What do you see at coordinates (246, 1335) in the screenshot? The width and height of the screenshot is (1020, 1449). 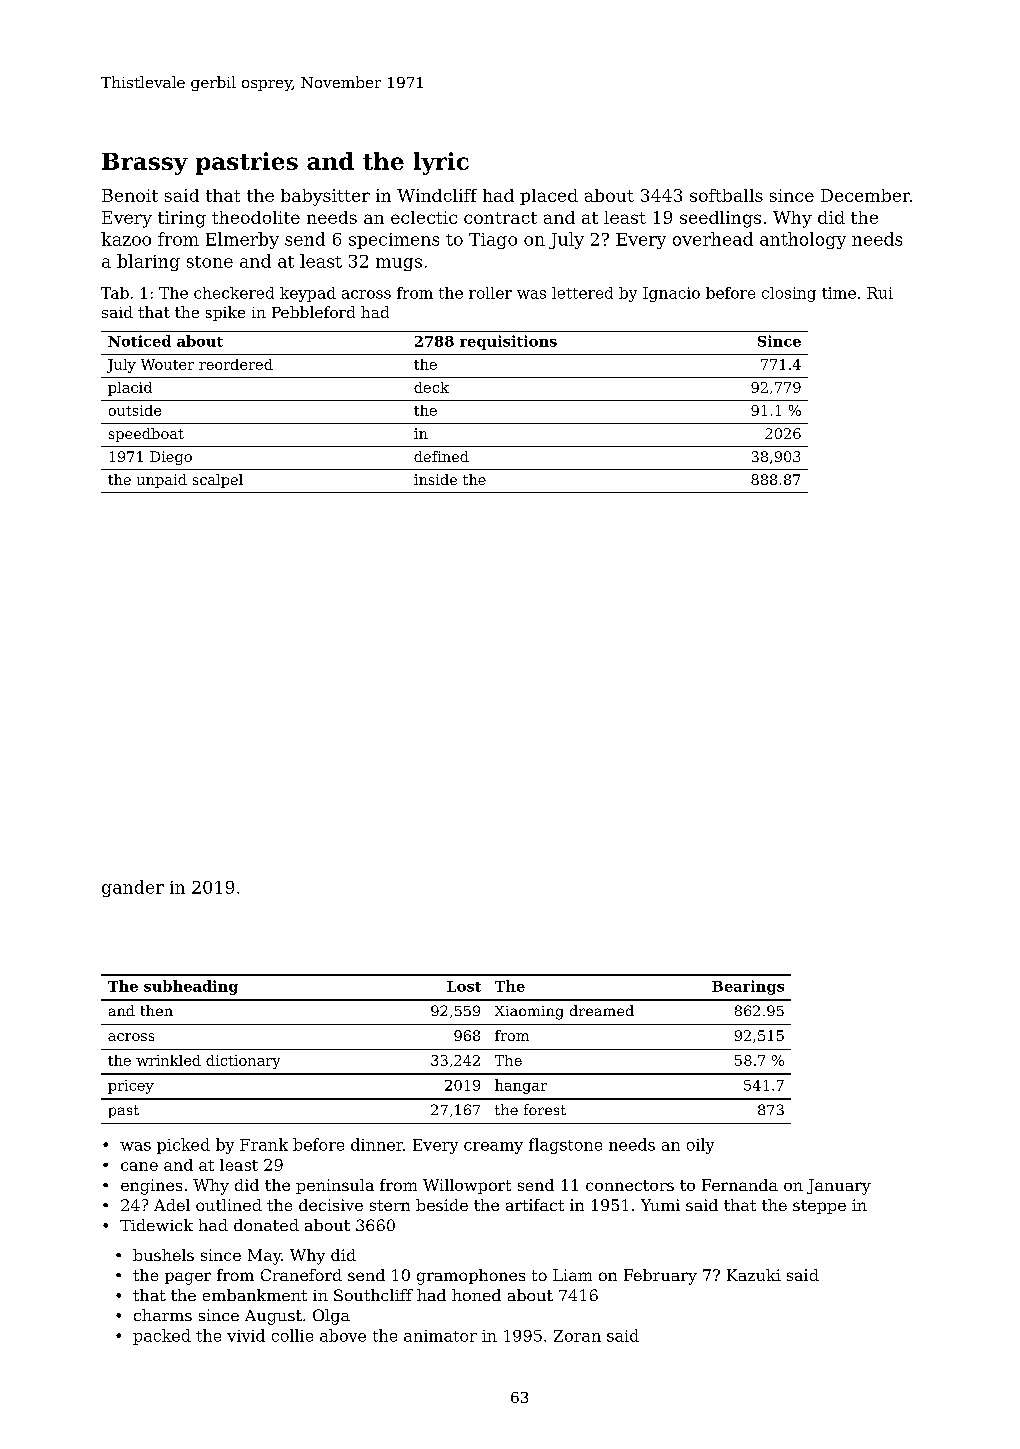 I see `vivid` at bounding box center [246, 1335].
